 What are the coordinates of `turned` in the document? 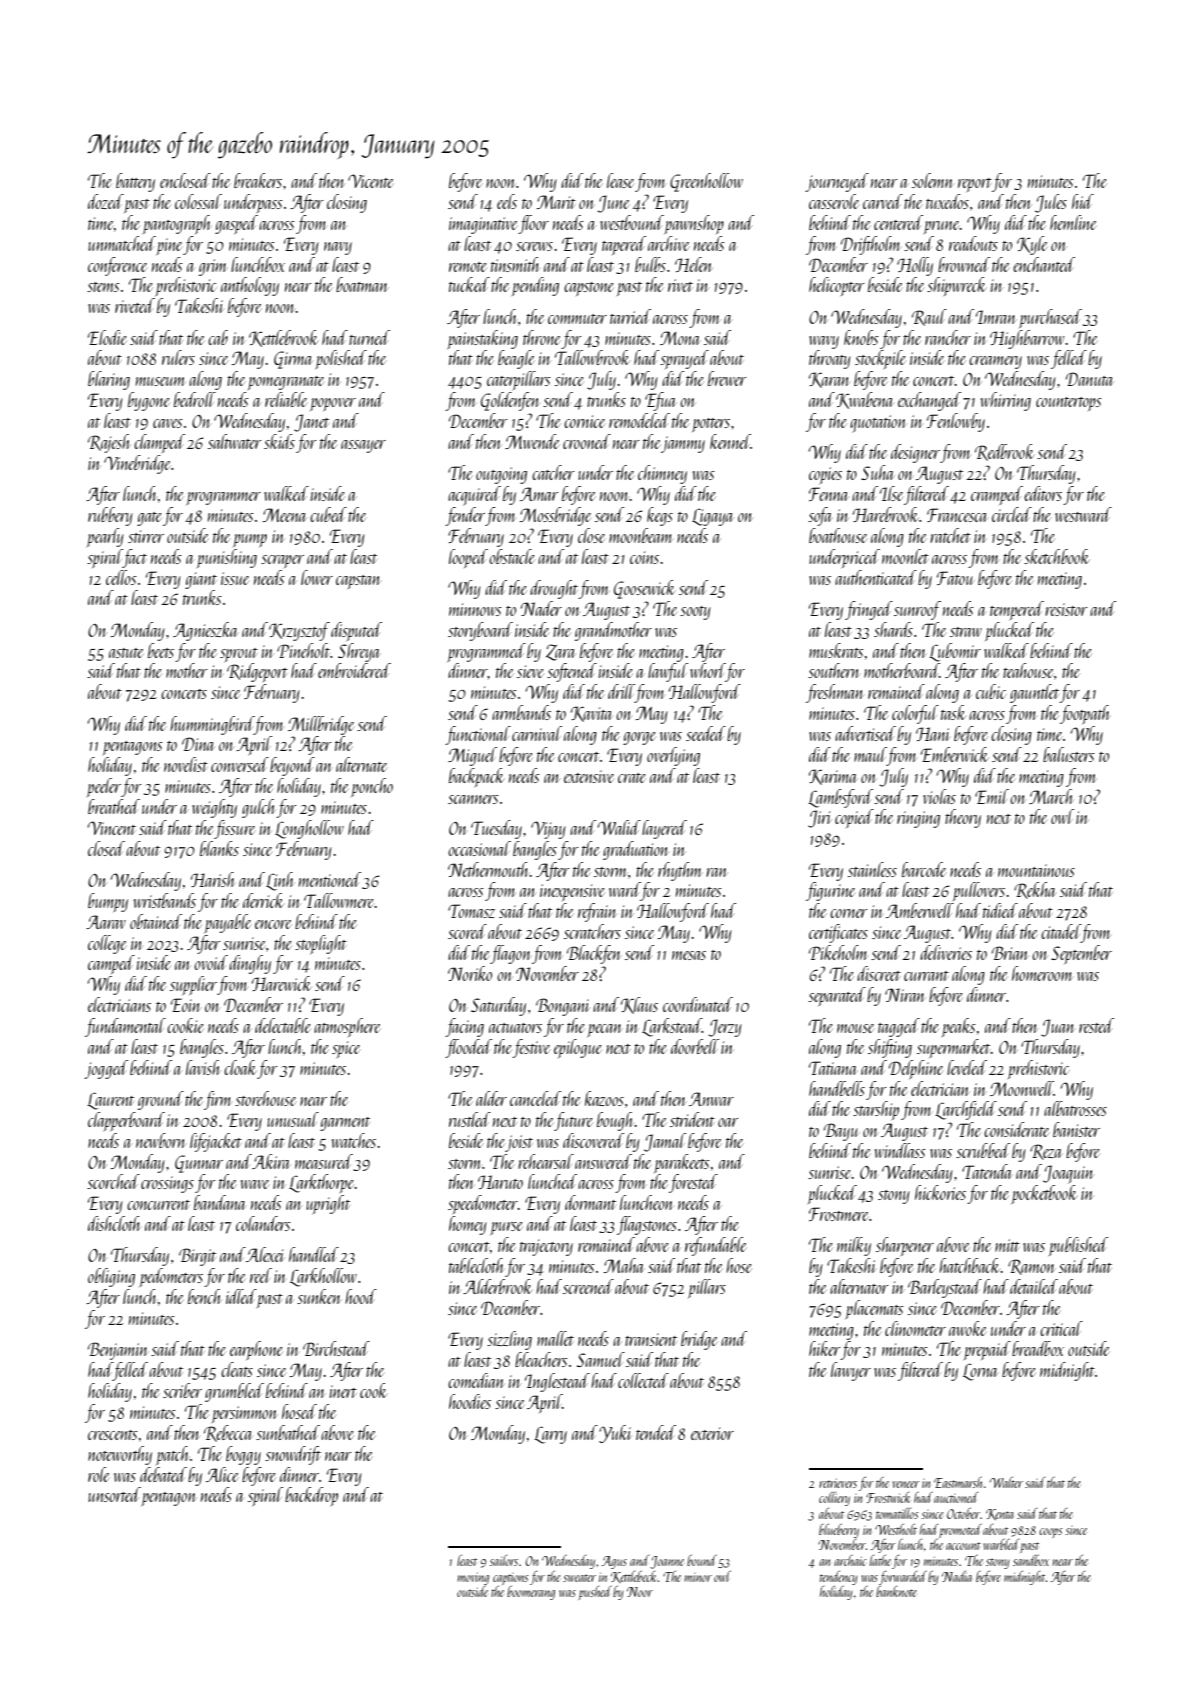 It's located at (369, 337).
